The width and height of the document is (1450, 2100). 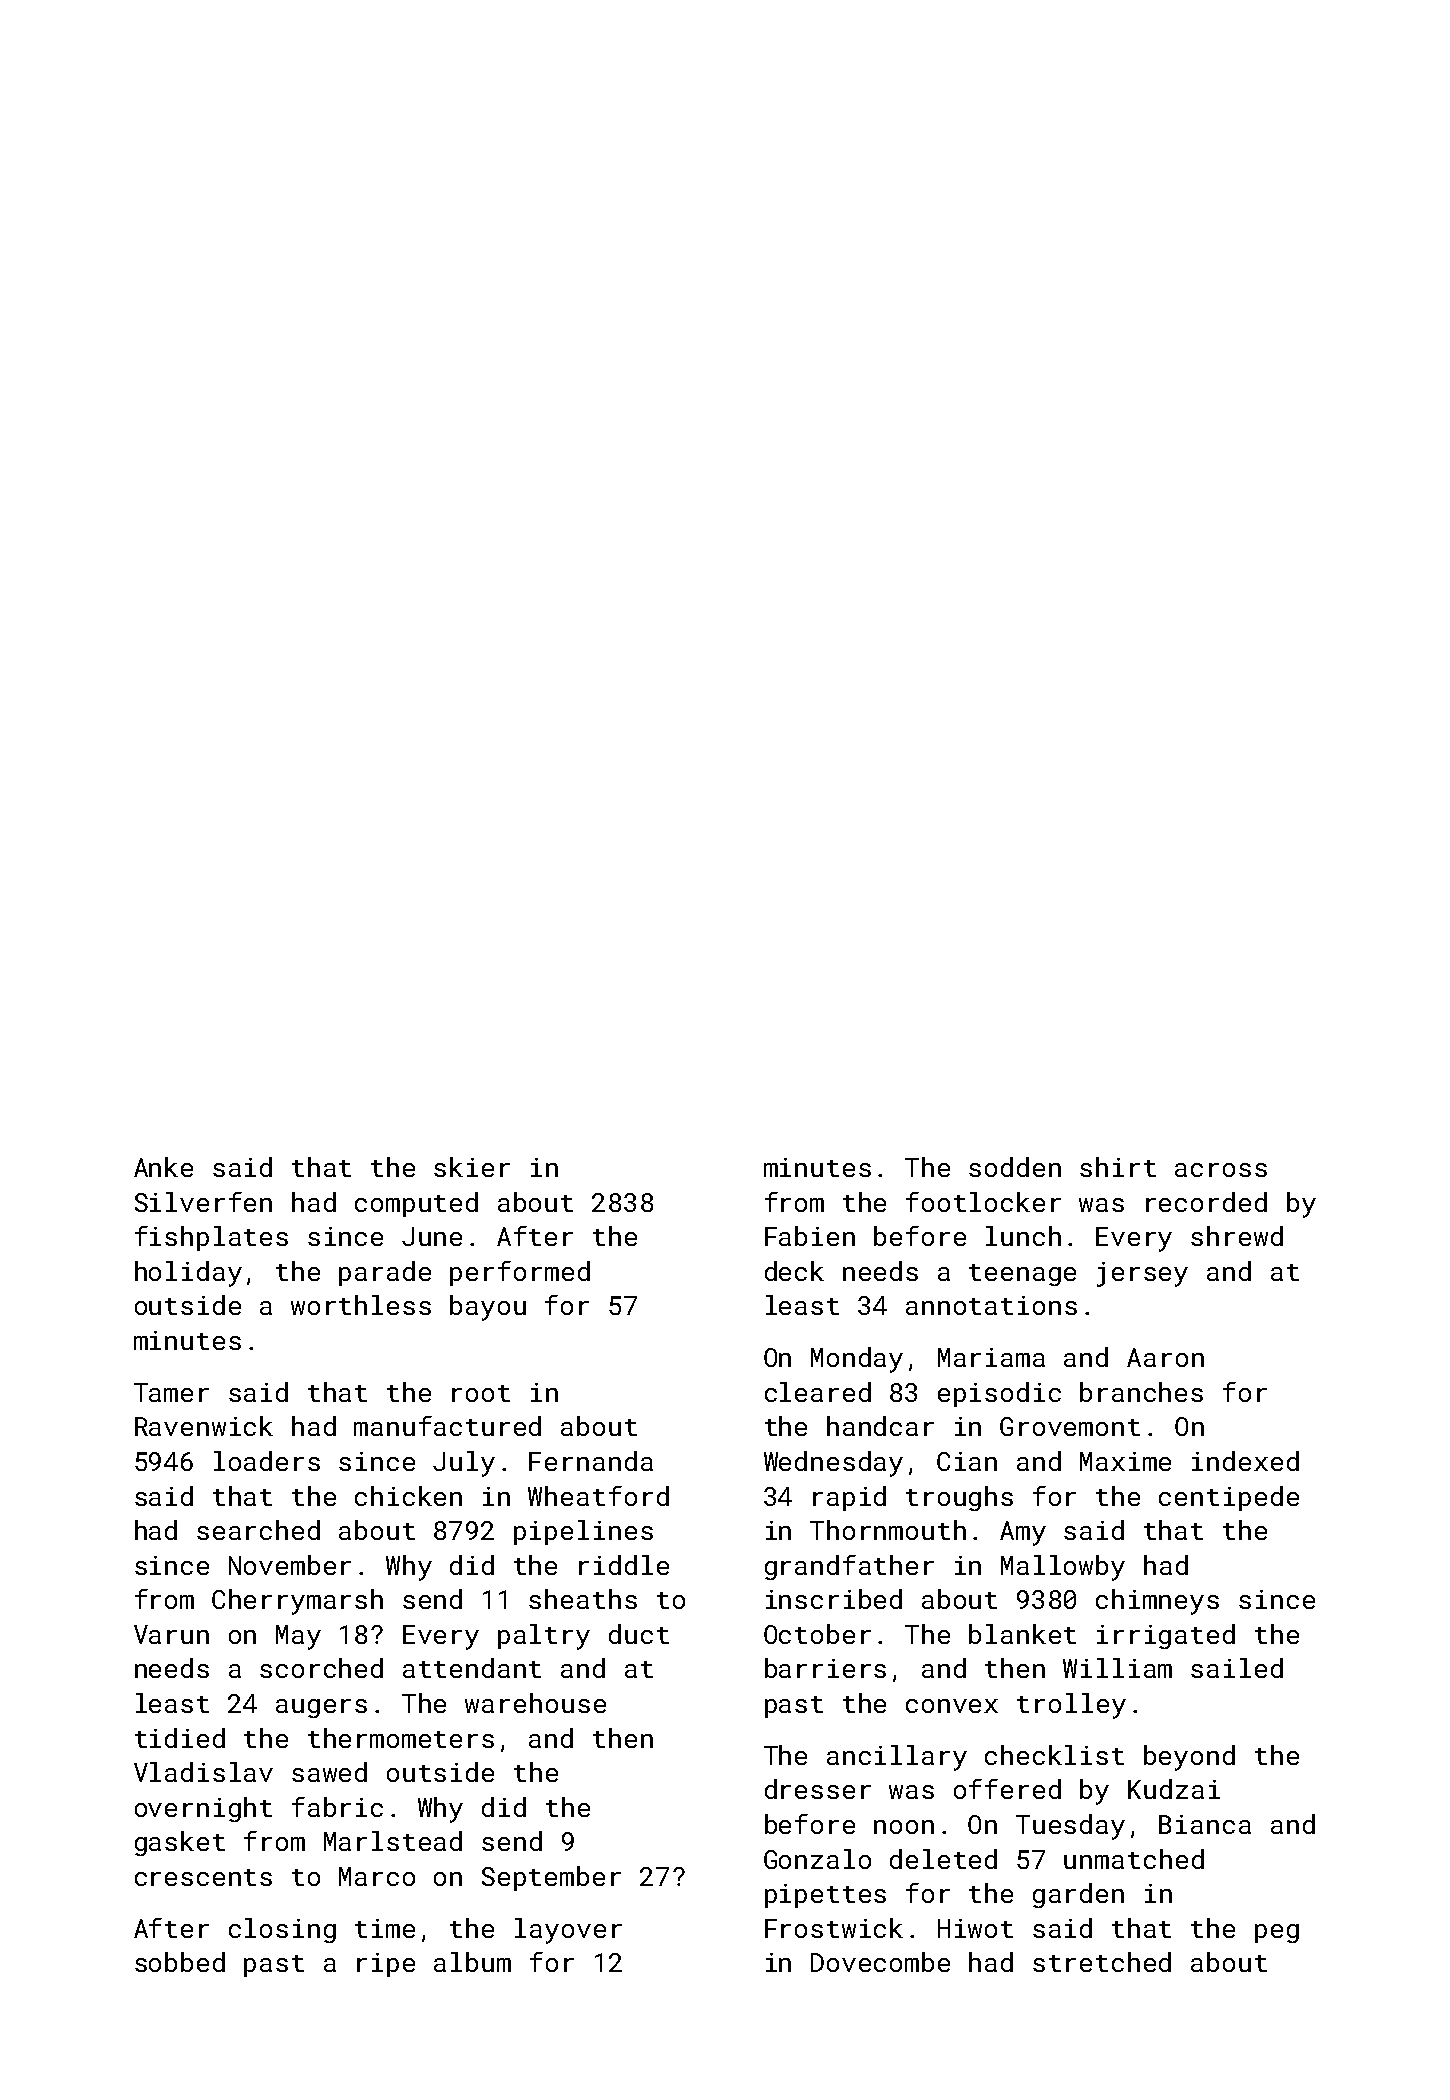 I want to click on Fabien, so click(x=810, y=1236).
